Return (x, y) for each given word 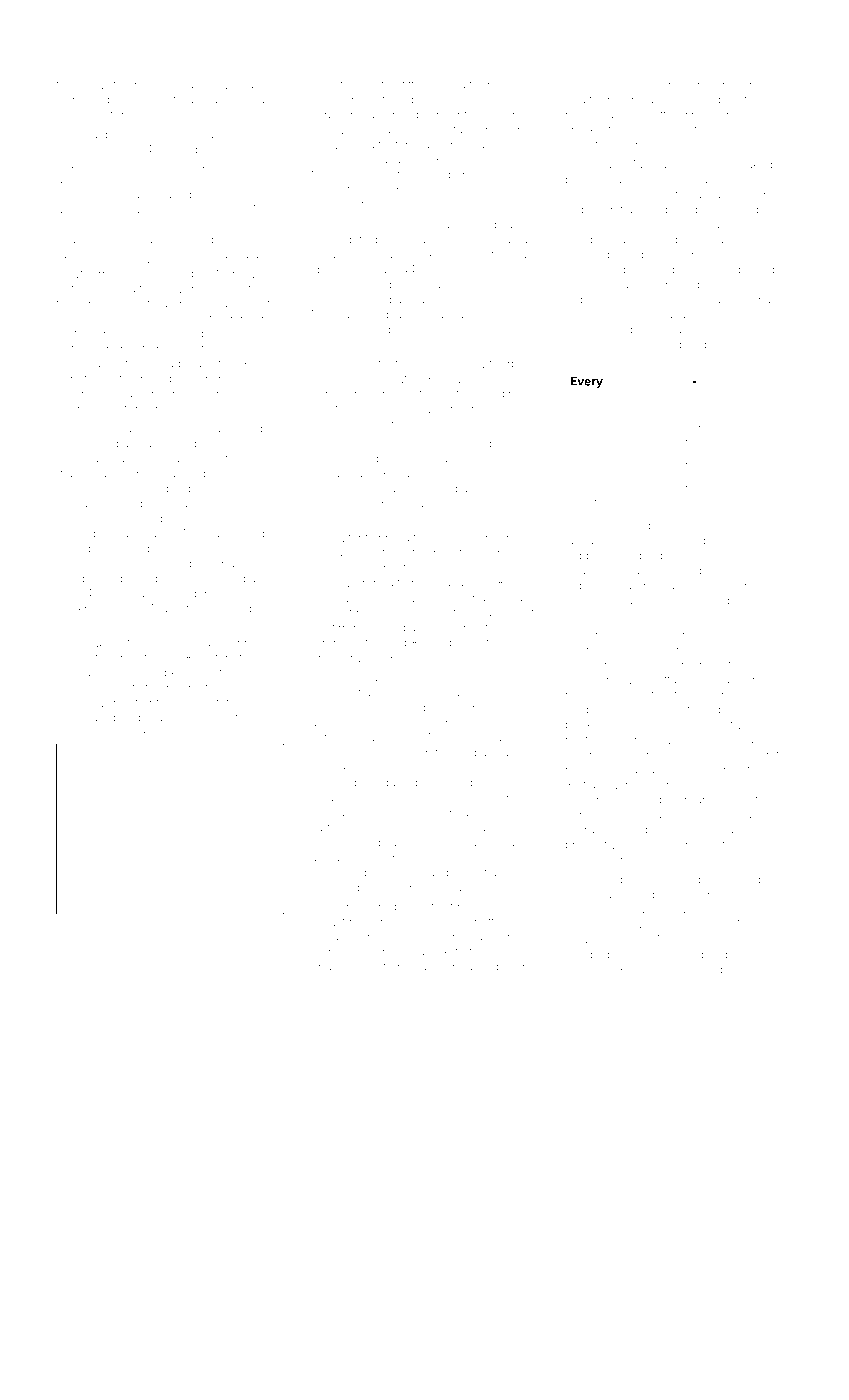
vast (67, 688)
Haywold (169, 86)
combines (701, 615)
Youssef (434, 130)
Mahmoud (732, 299)
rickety (451, 554)
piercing (108, 1278)
